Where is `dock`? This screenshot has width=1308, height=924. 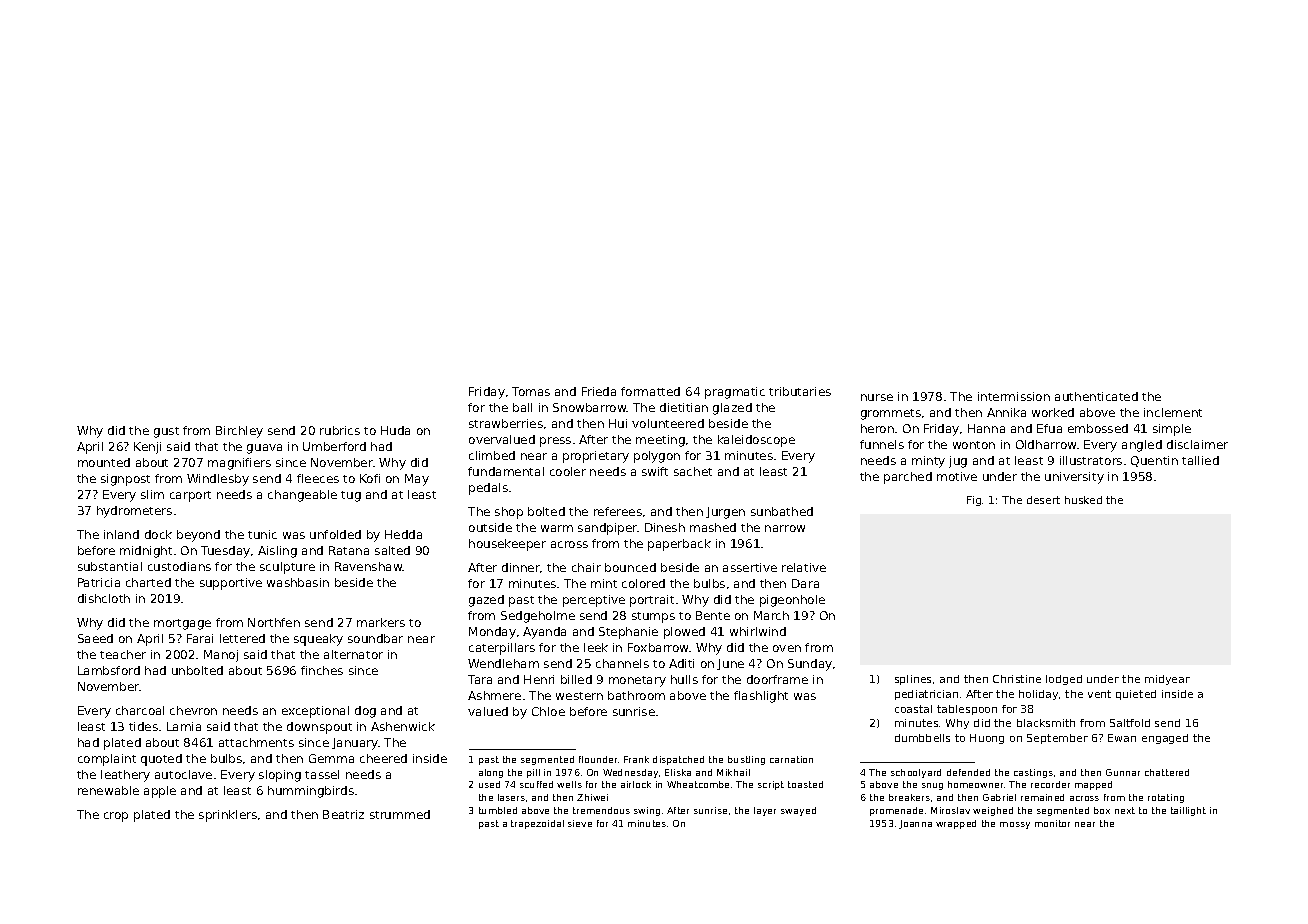 dock is located at coordinates (158, 534).
